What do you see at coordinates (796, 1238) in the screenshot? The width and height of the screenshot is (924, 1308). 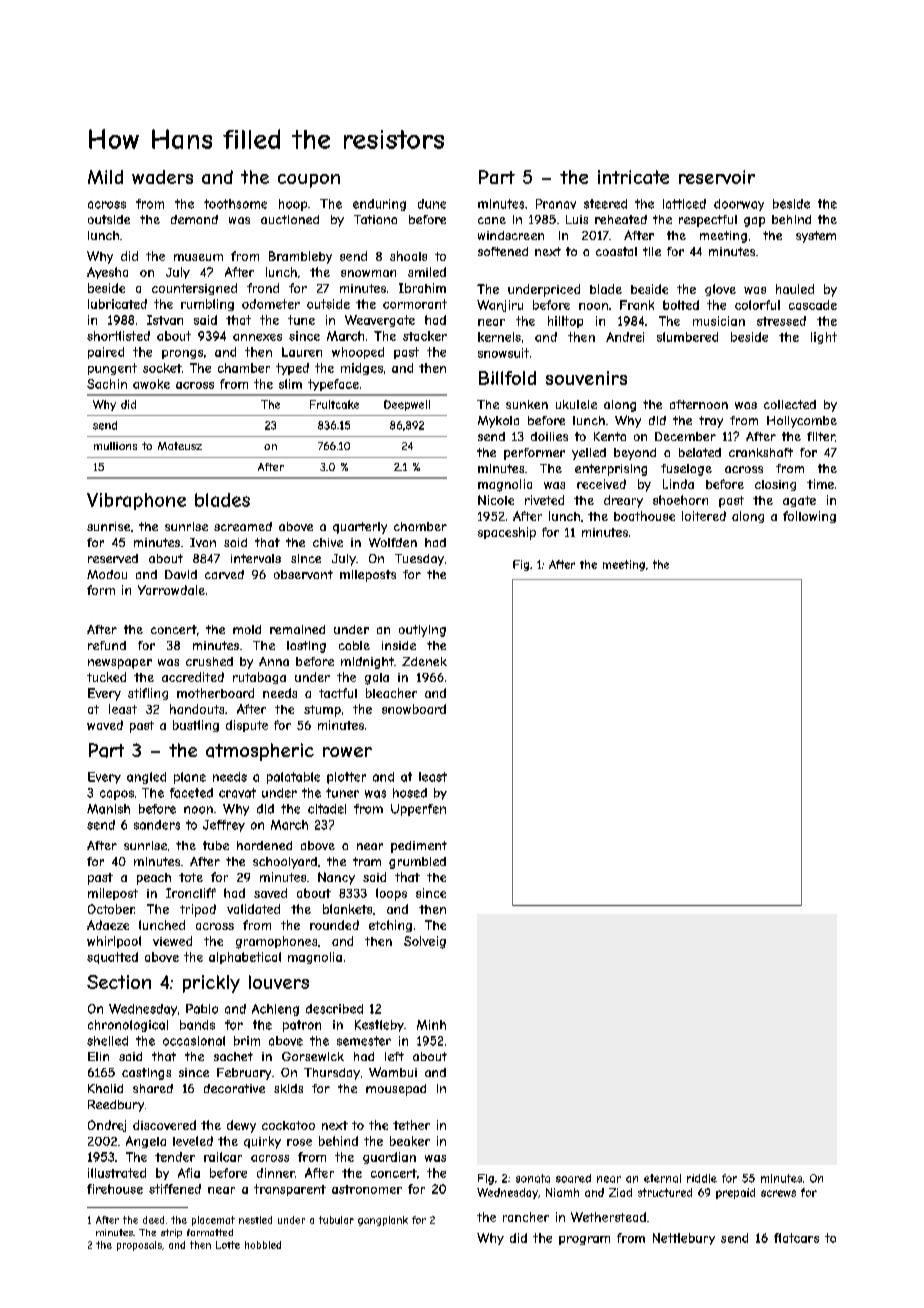 I see `flatcars` at bounding box center [796, 1238].
